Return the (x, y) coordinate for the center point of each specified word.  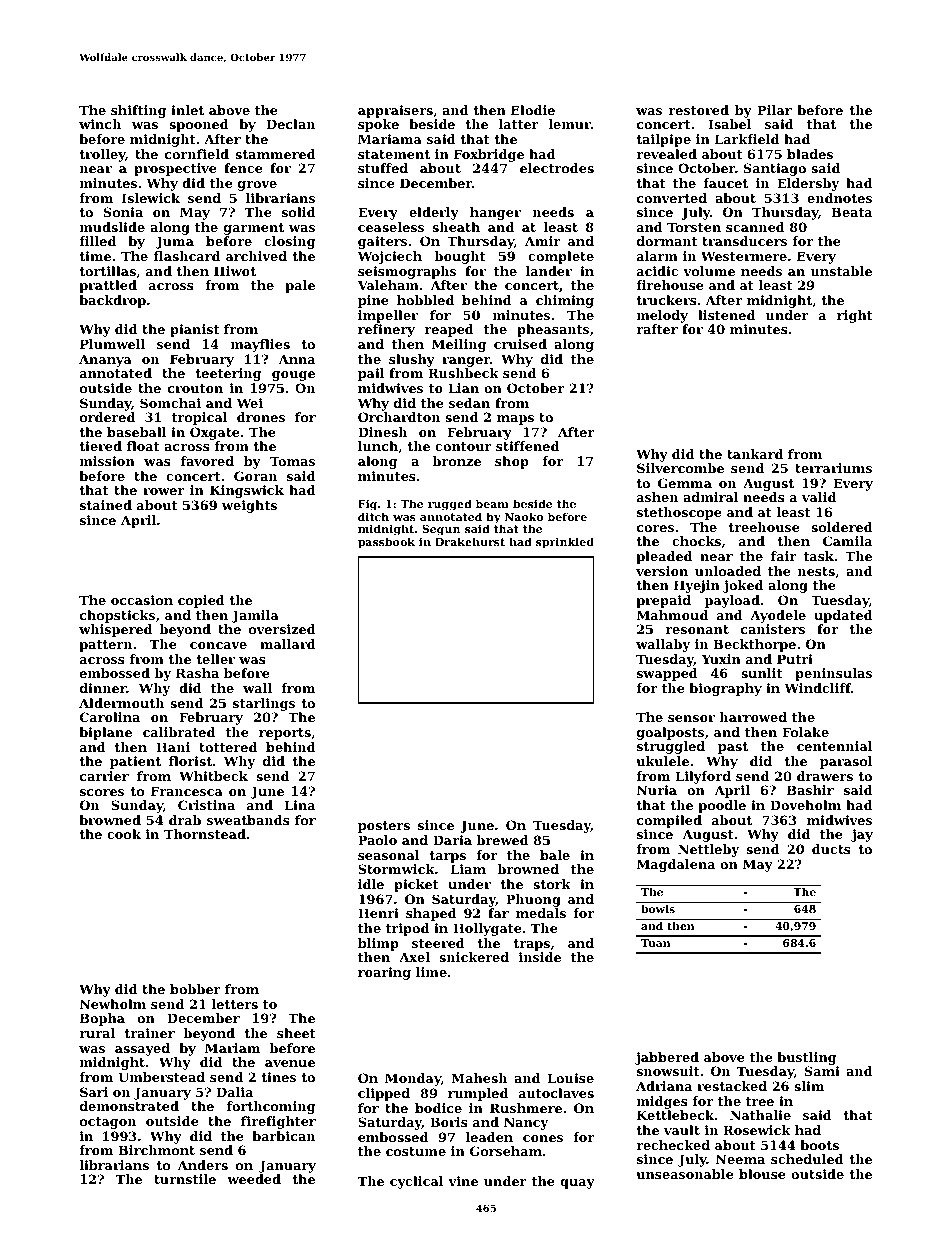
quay (577, 1184)
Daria (452, 840)
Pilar (774, 110)
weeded (254, 1179)
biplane (105, 733)
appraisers (395, 111)
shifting (139, 111)
